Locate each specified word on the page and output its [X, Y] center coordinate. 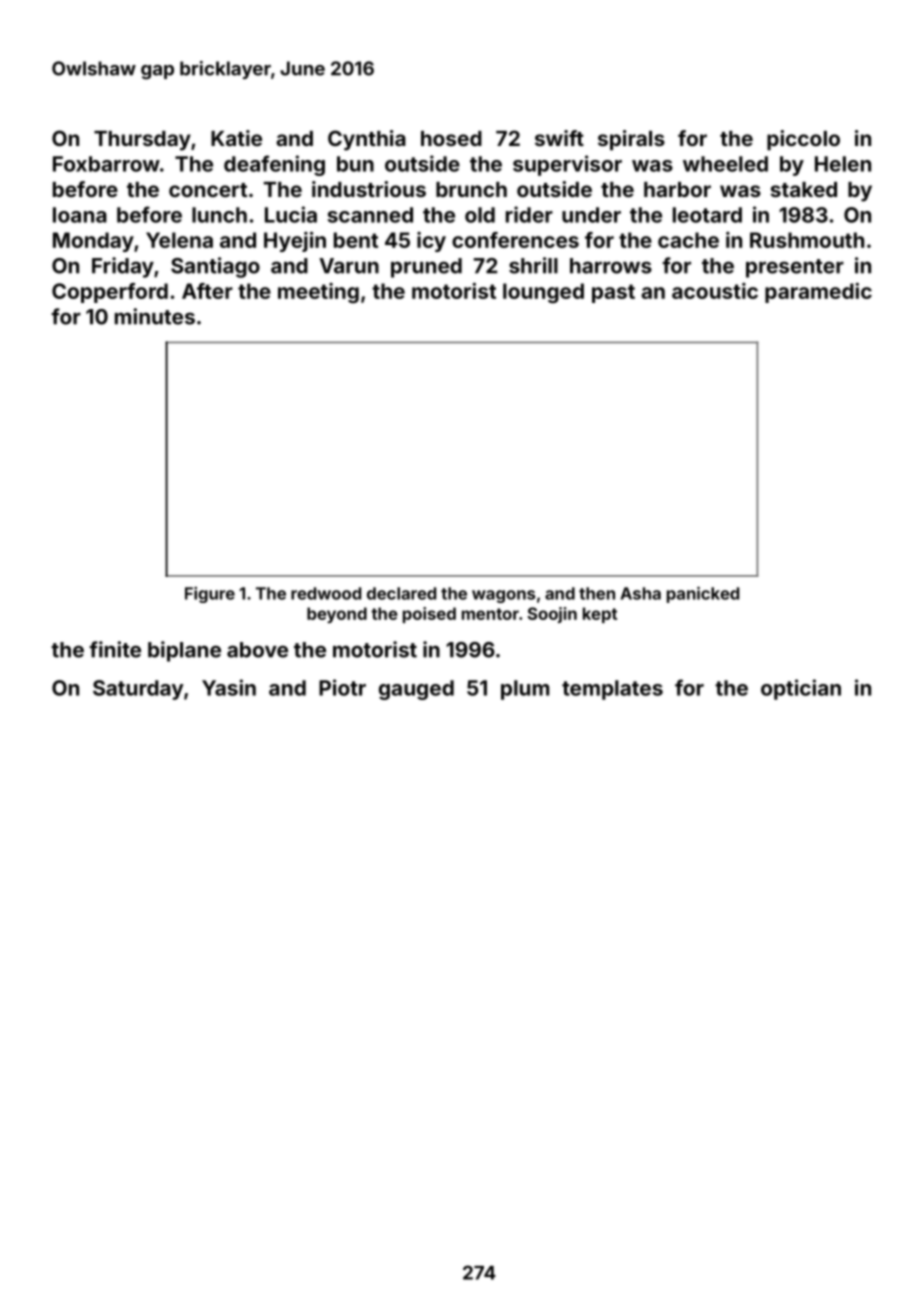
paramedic [818, 293]
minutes [155, 316]
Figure [210, 594]
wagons [503, 596]
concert [208, 190]
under [591, 215]
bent [356, 240]
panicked [703, 594]
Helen [843, 164]
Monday [93, 242]
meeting [318, 293]
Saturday [138, 690]
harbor [677, 189]
